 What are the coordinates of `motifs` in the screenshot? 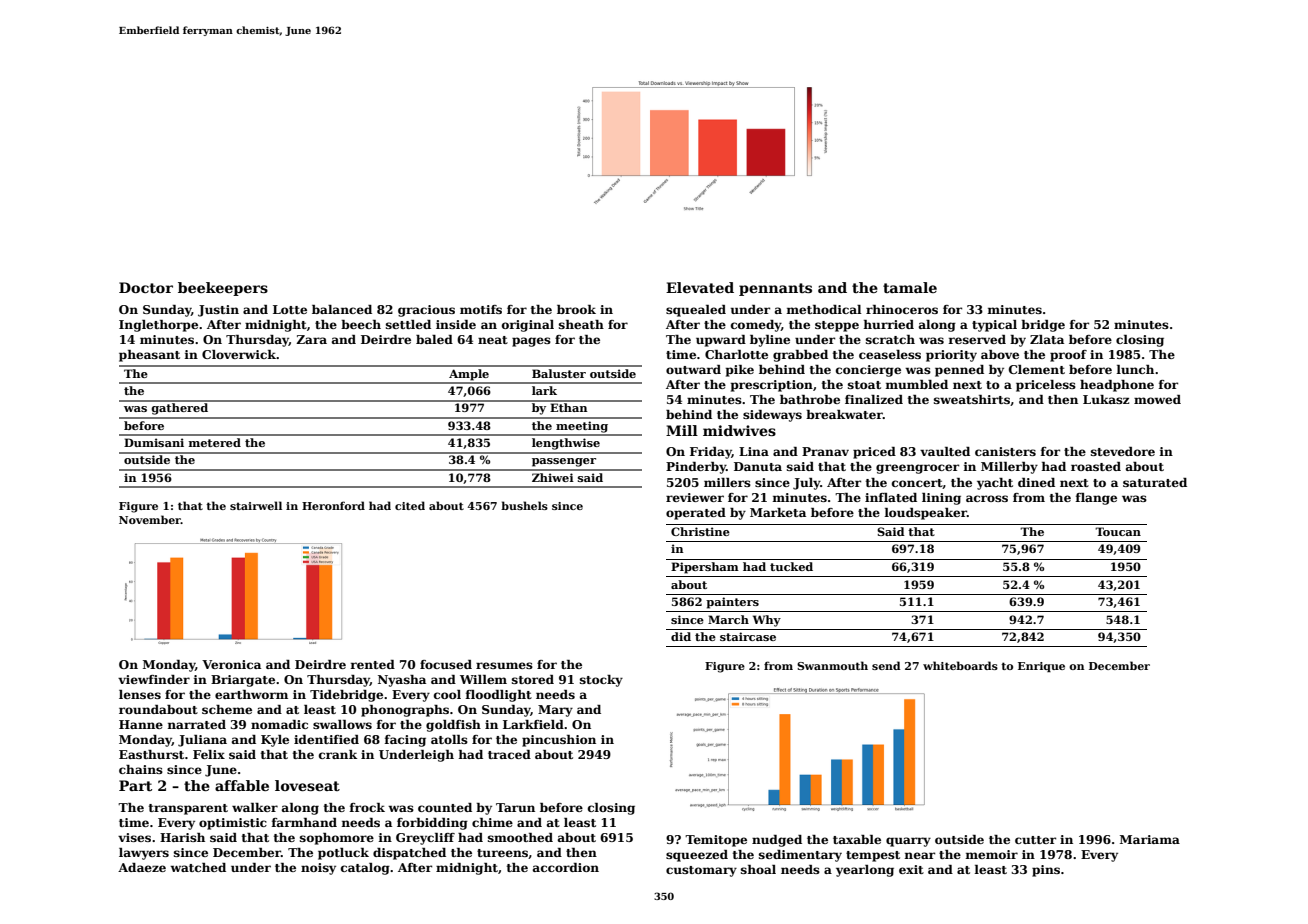 It's located at (481, 309).
